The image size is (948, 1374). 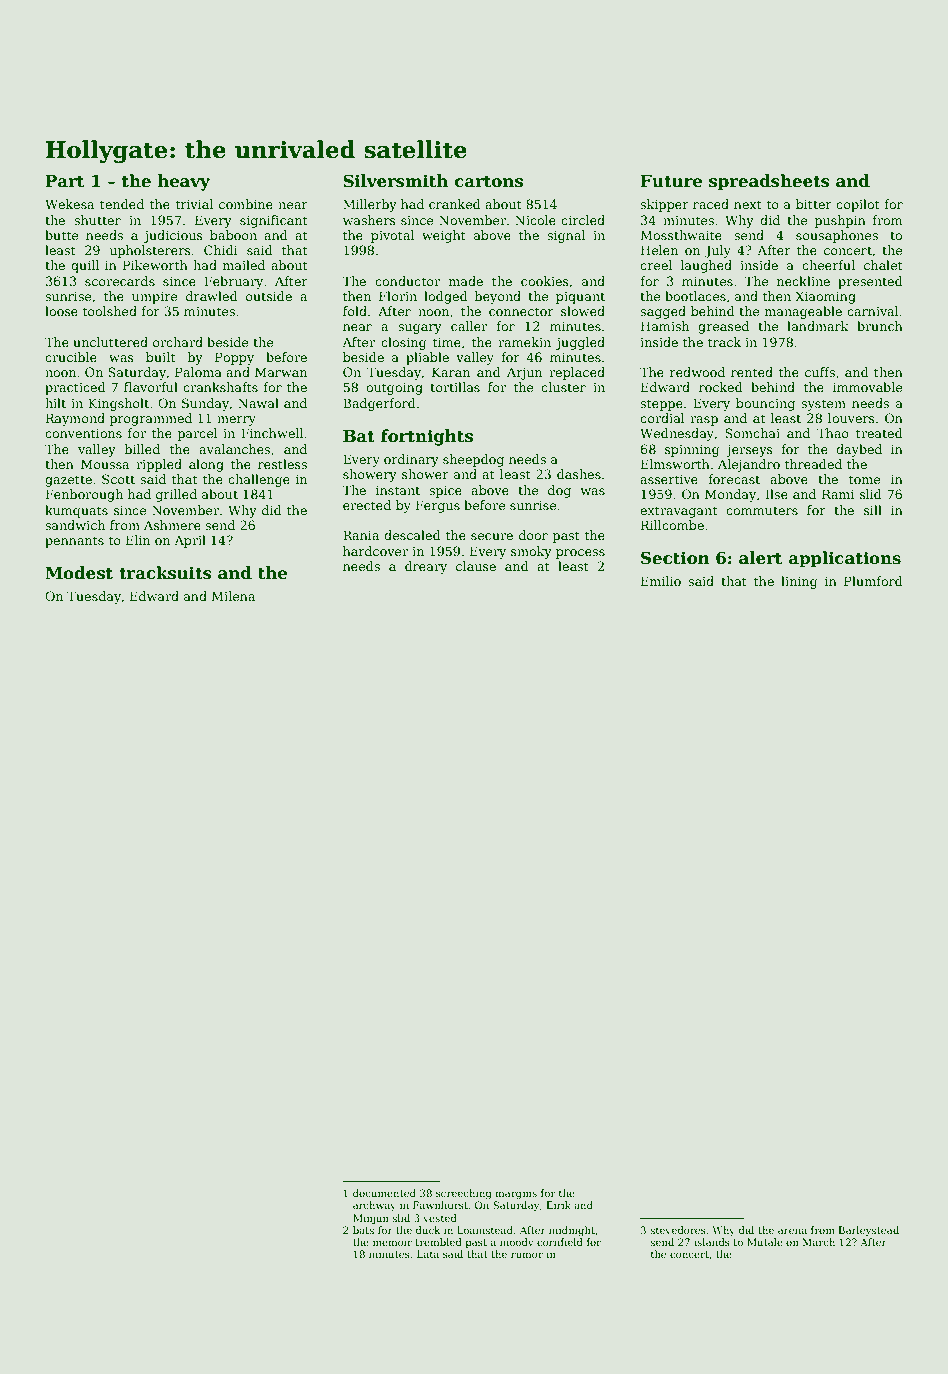 I want to click on lining, so click(x=799, y=582).
